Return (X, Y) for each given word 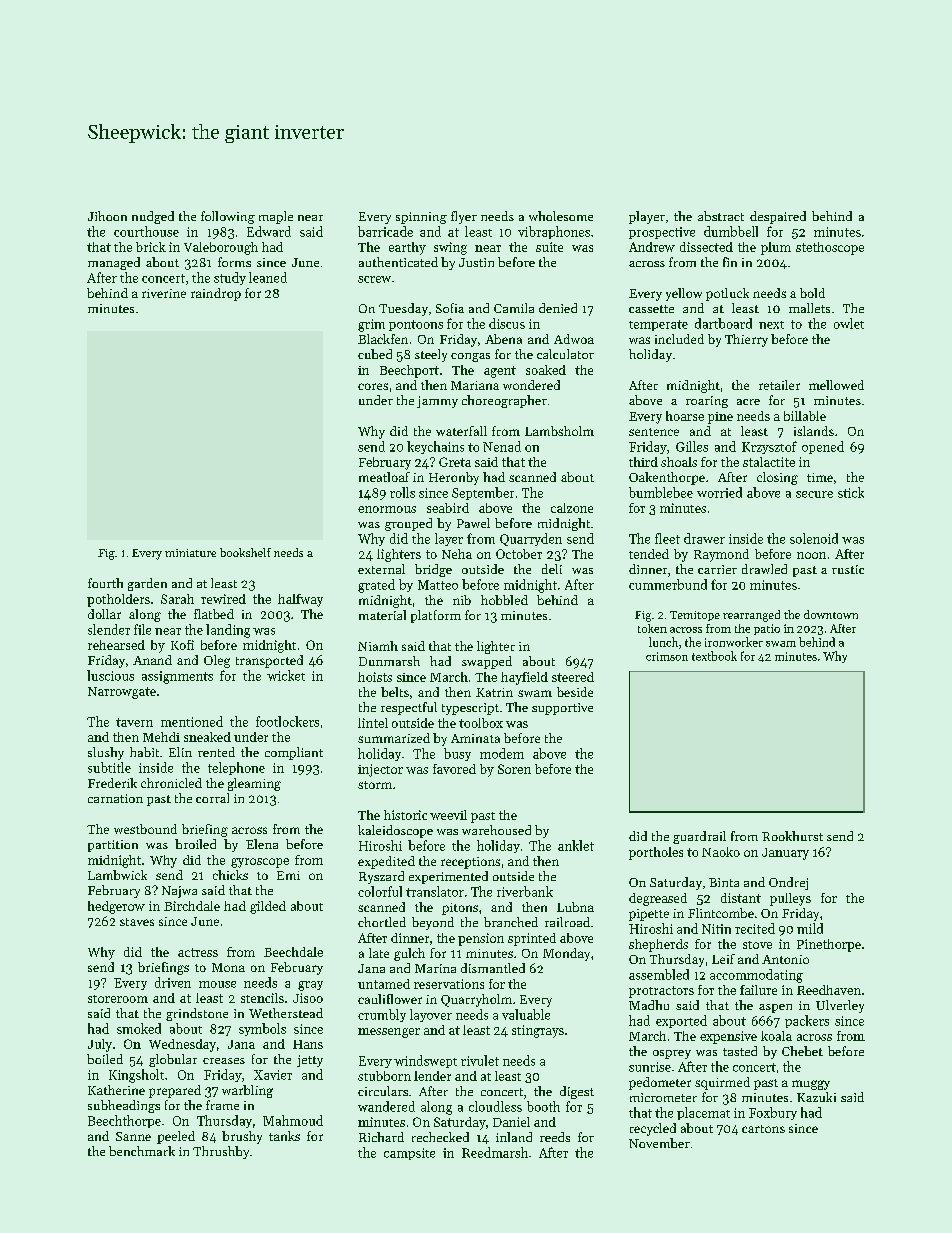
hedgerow (116, 907)
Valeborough (221, 248)
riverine (164, 293)
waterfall (461, 431)
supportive (562, 709)
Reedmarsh (495, 1152)
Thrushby (221, 1152)
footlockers (287, 721)
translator (435, 891)
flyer (464, 217)
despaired (778, 217)
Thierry (746, 340)
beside (575, 692)
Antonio (785, 959)
